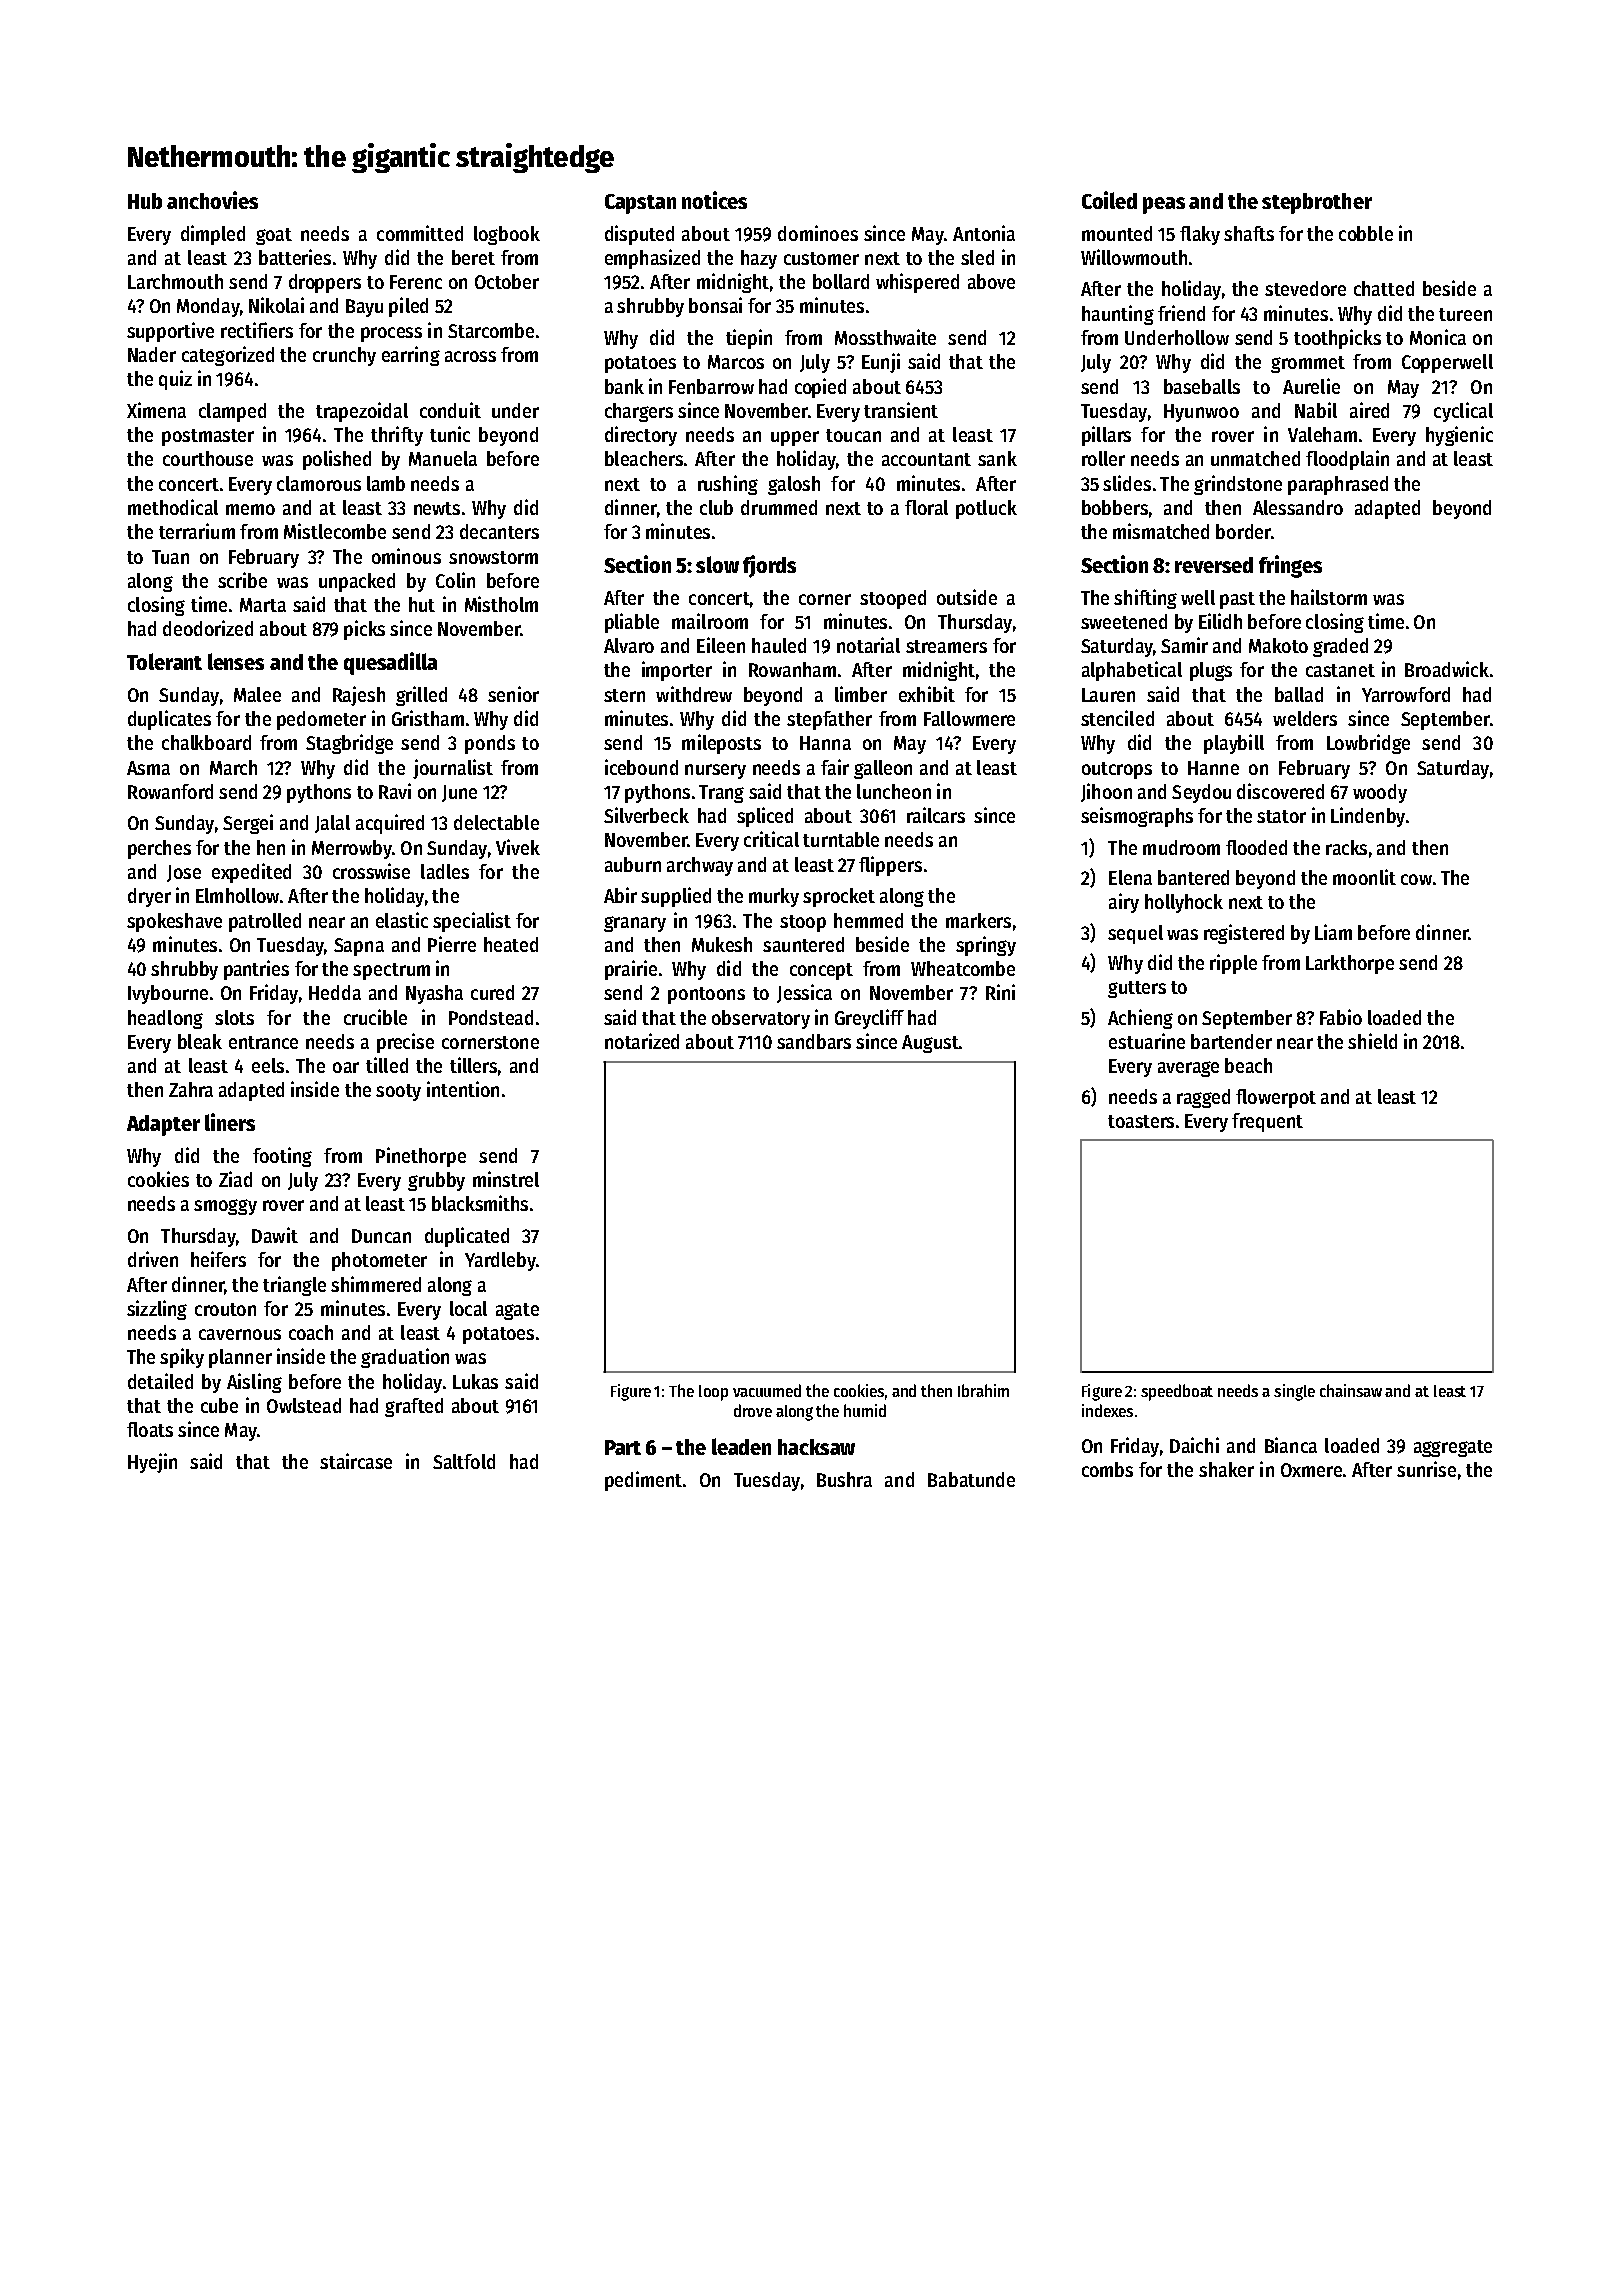 This document has width=1620, height=2292. What do you see at coordinates (643, 1481) in the document?
I see `pediment` at bounding box center [643, 1481].
